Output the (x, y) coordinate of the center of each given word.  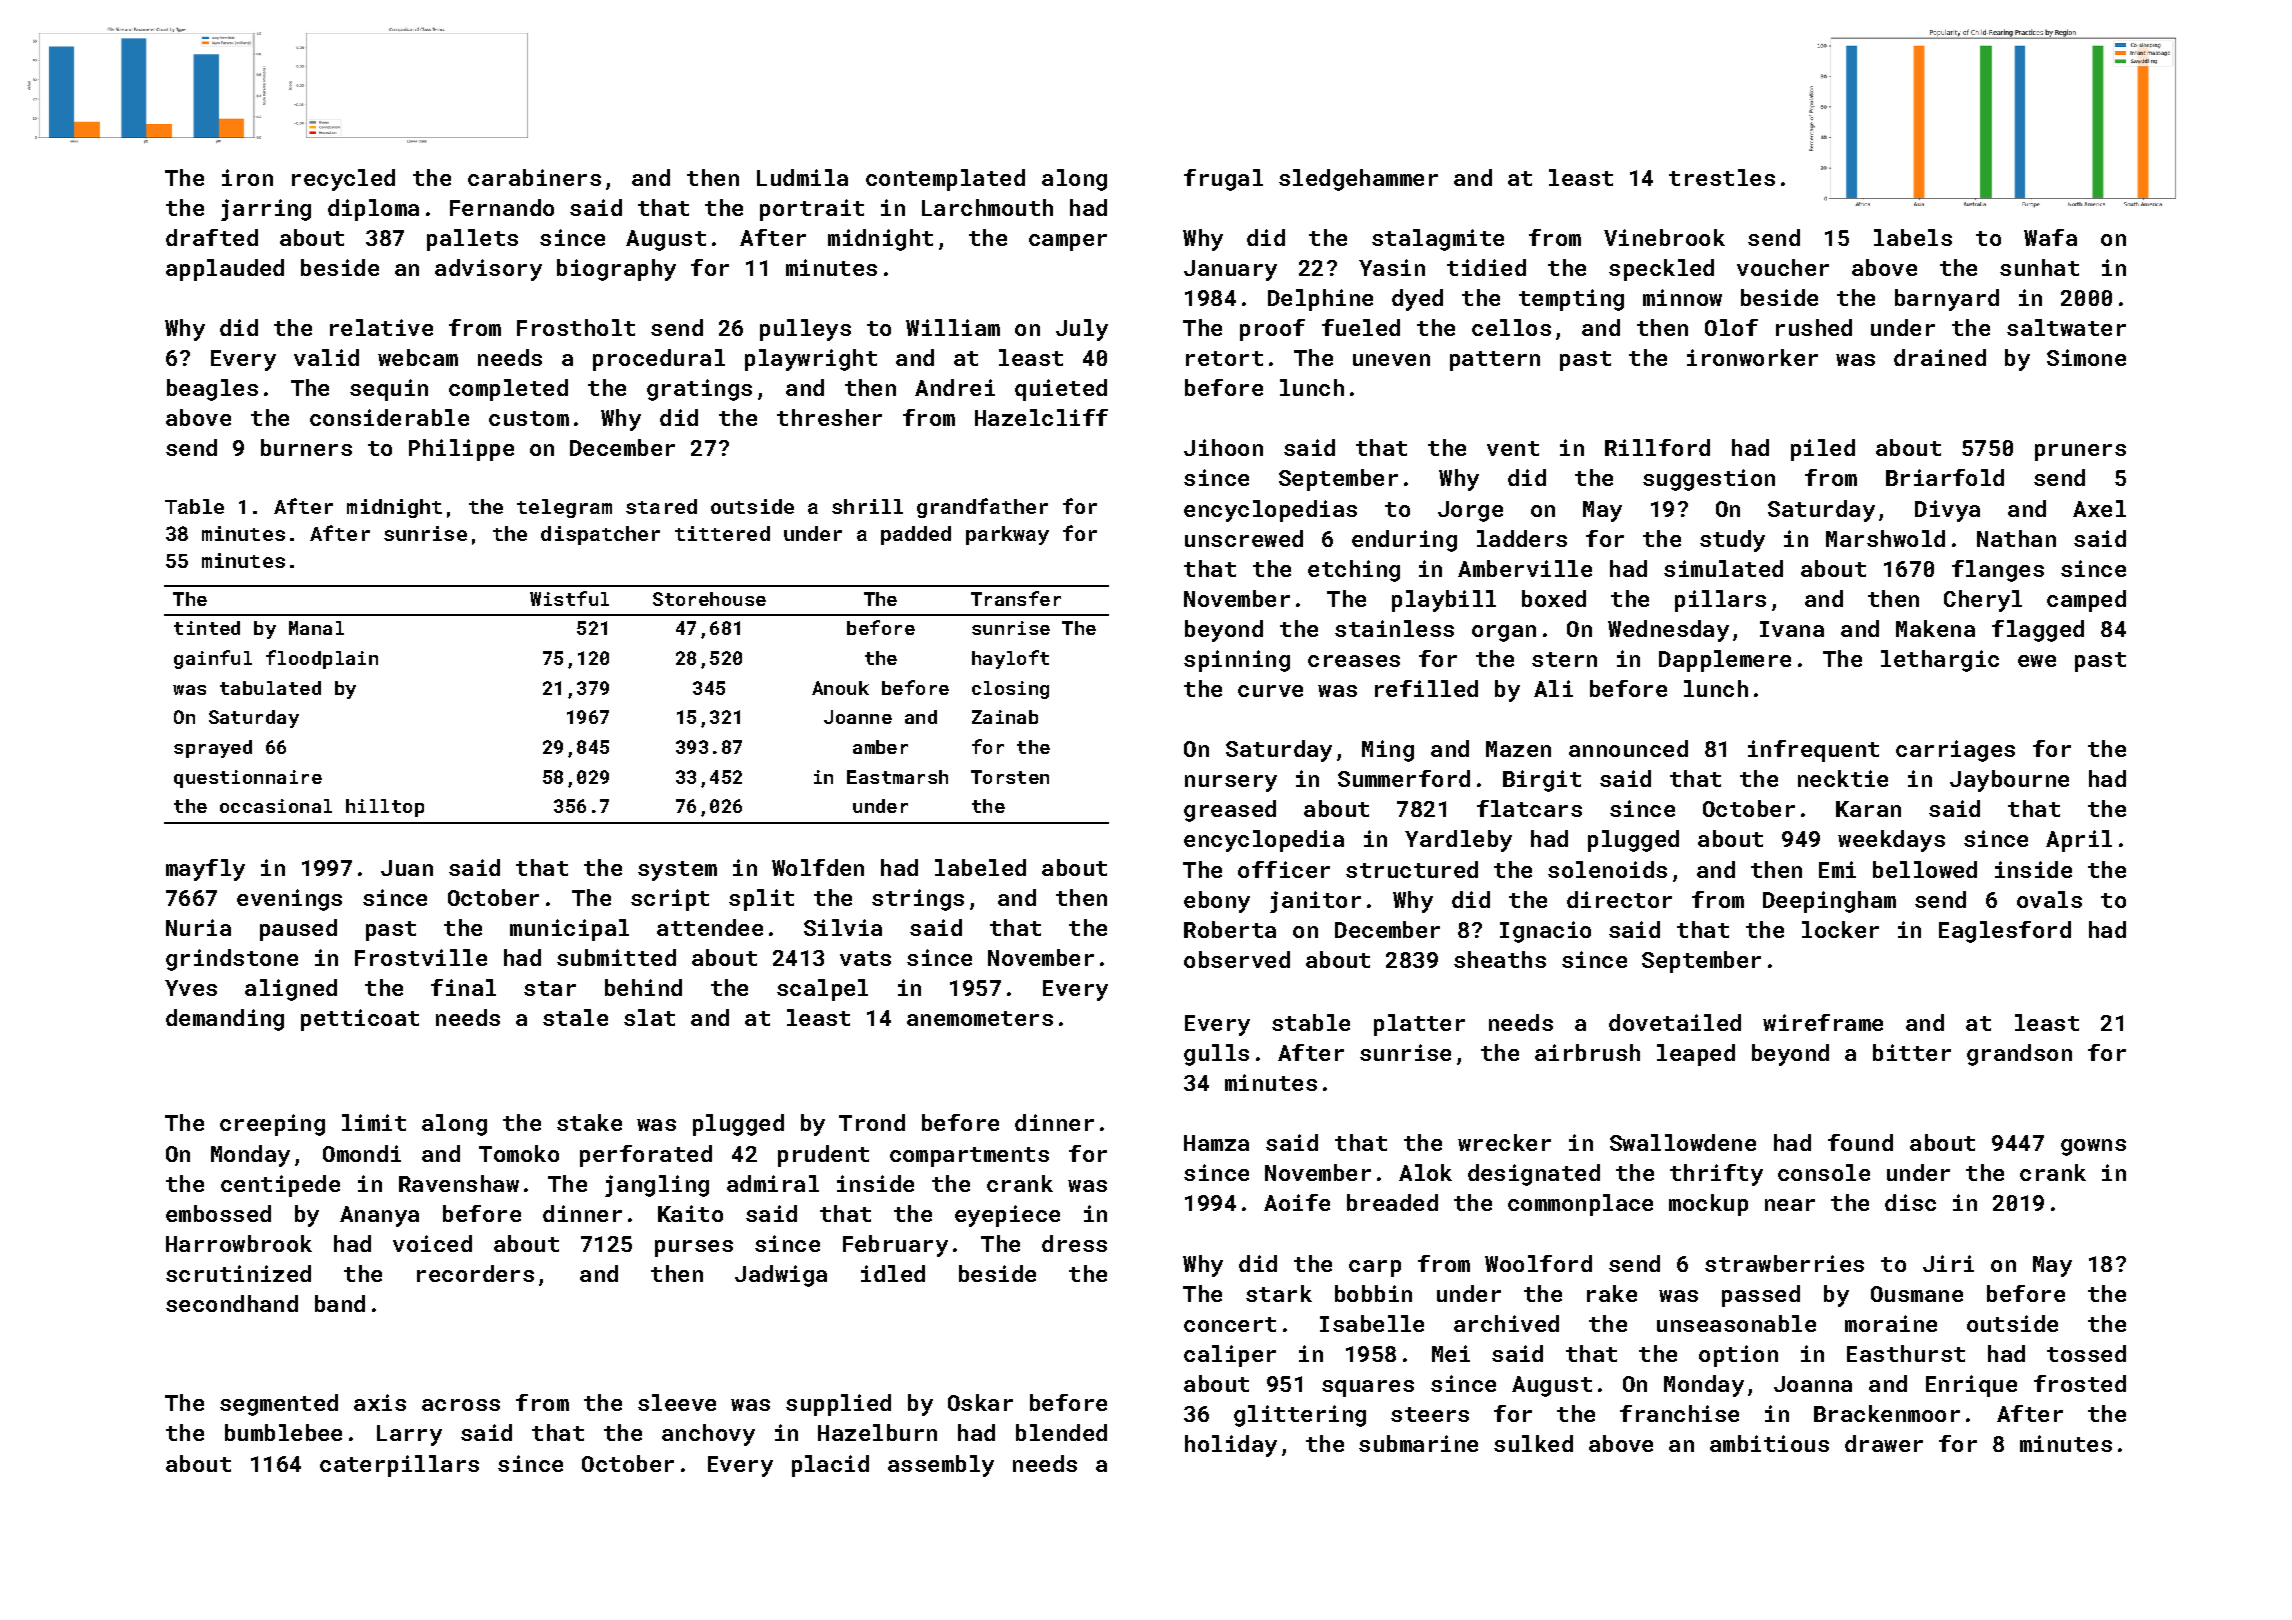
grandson (2019, 1055)
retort (1224, 358)
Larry (409, 1435)
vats (865, 958)
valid (326, 357)
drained (1940, 357)
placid (830, 1466)
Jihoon (1223, 447)
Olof (1731, 327)
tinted (207, 628)
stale (575, 1017)
